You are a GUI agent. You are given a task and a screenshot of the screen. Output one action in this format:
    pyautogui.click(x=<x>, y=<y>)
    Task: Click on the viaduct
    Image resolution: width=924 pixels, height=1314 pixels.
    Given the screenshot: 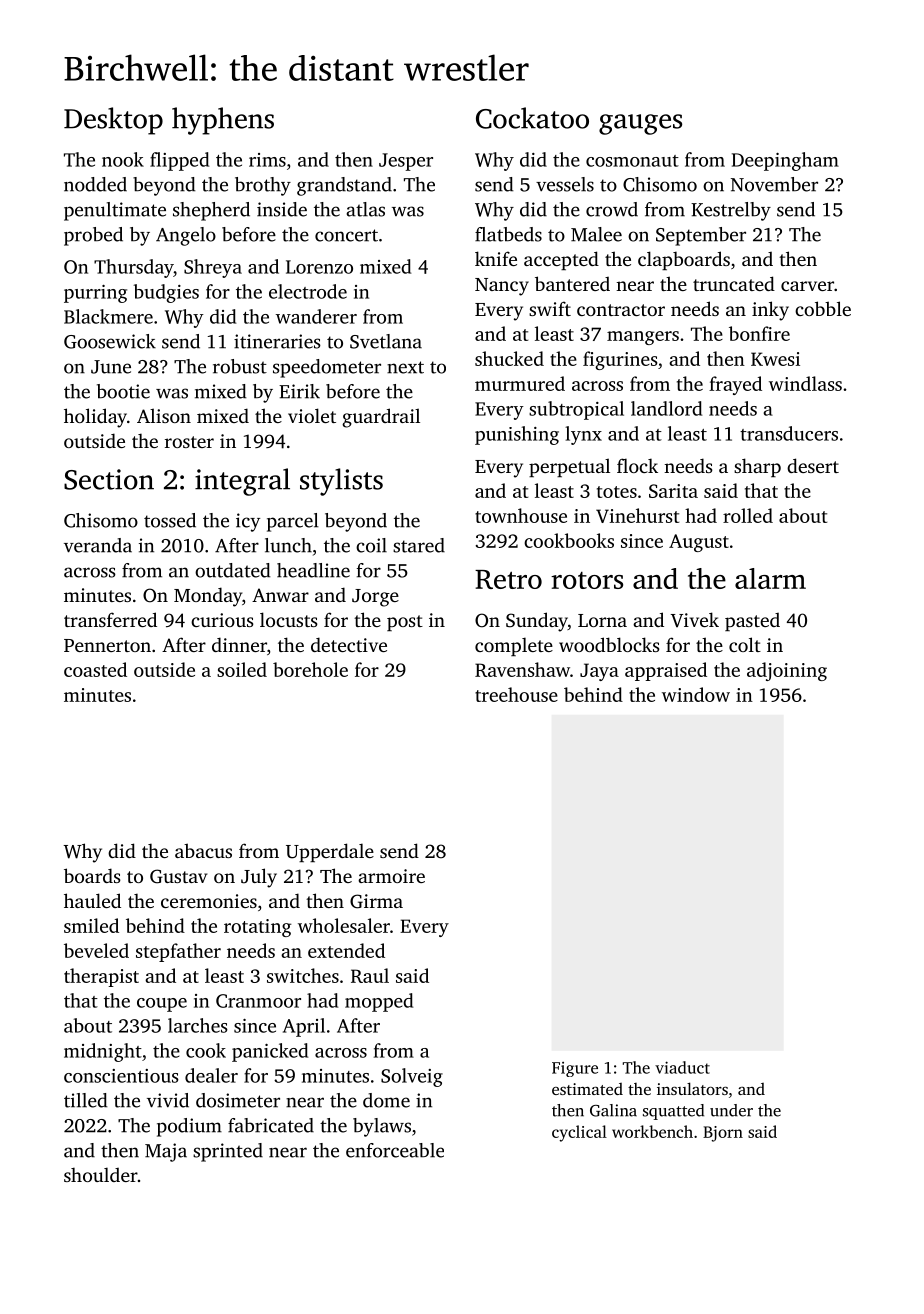 What is the action you would take?
    pyautogui.click(x=682, y=1067)
